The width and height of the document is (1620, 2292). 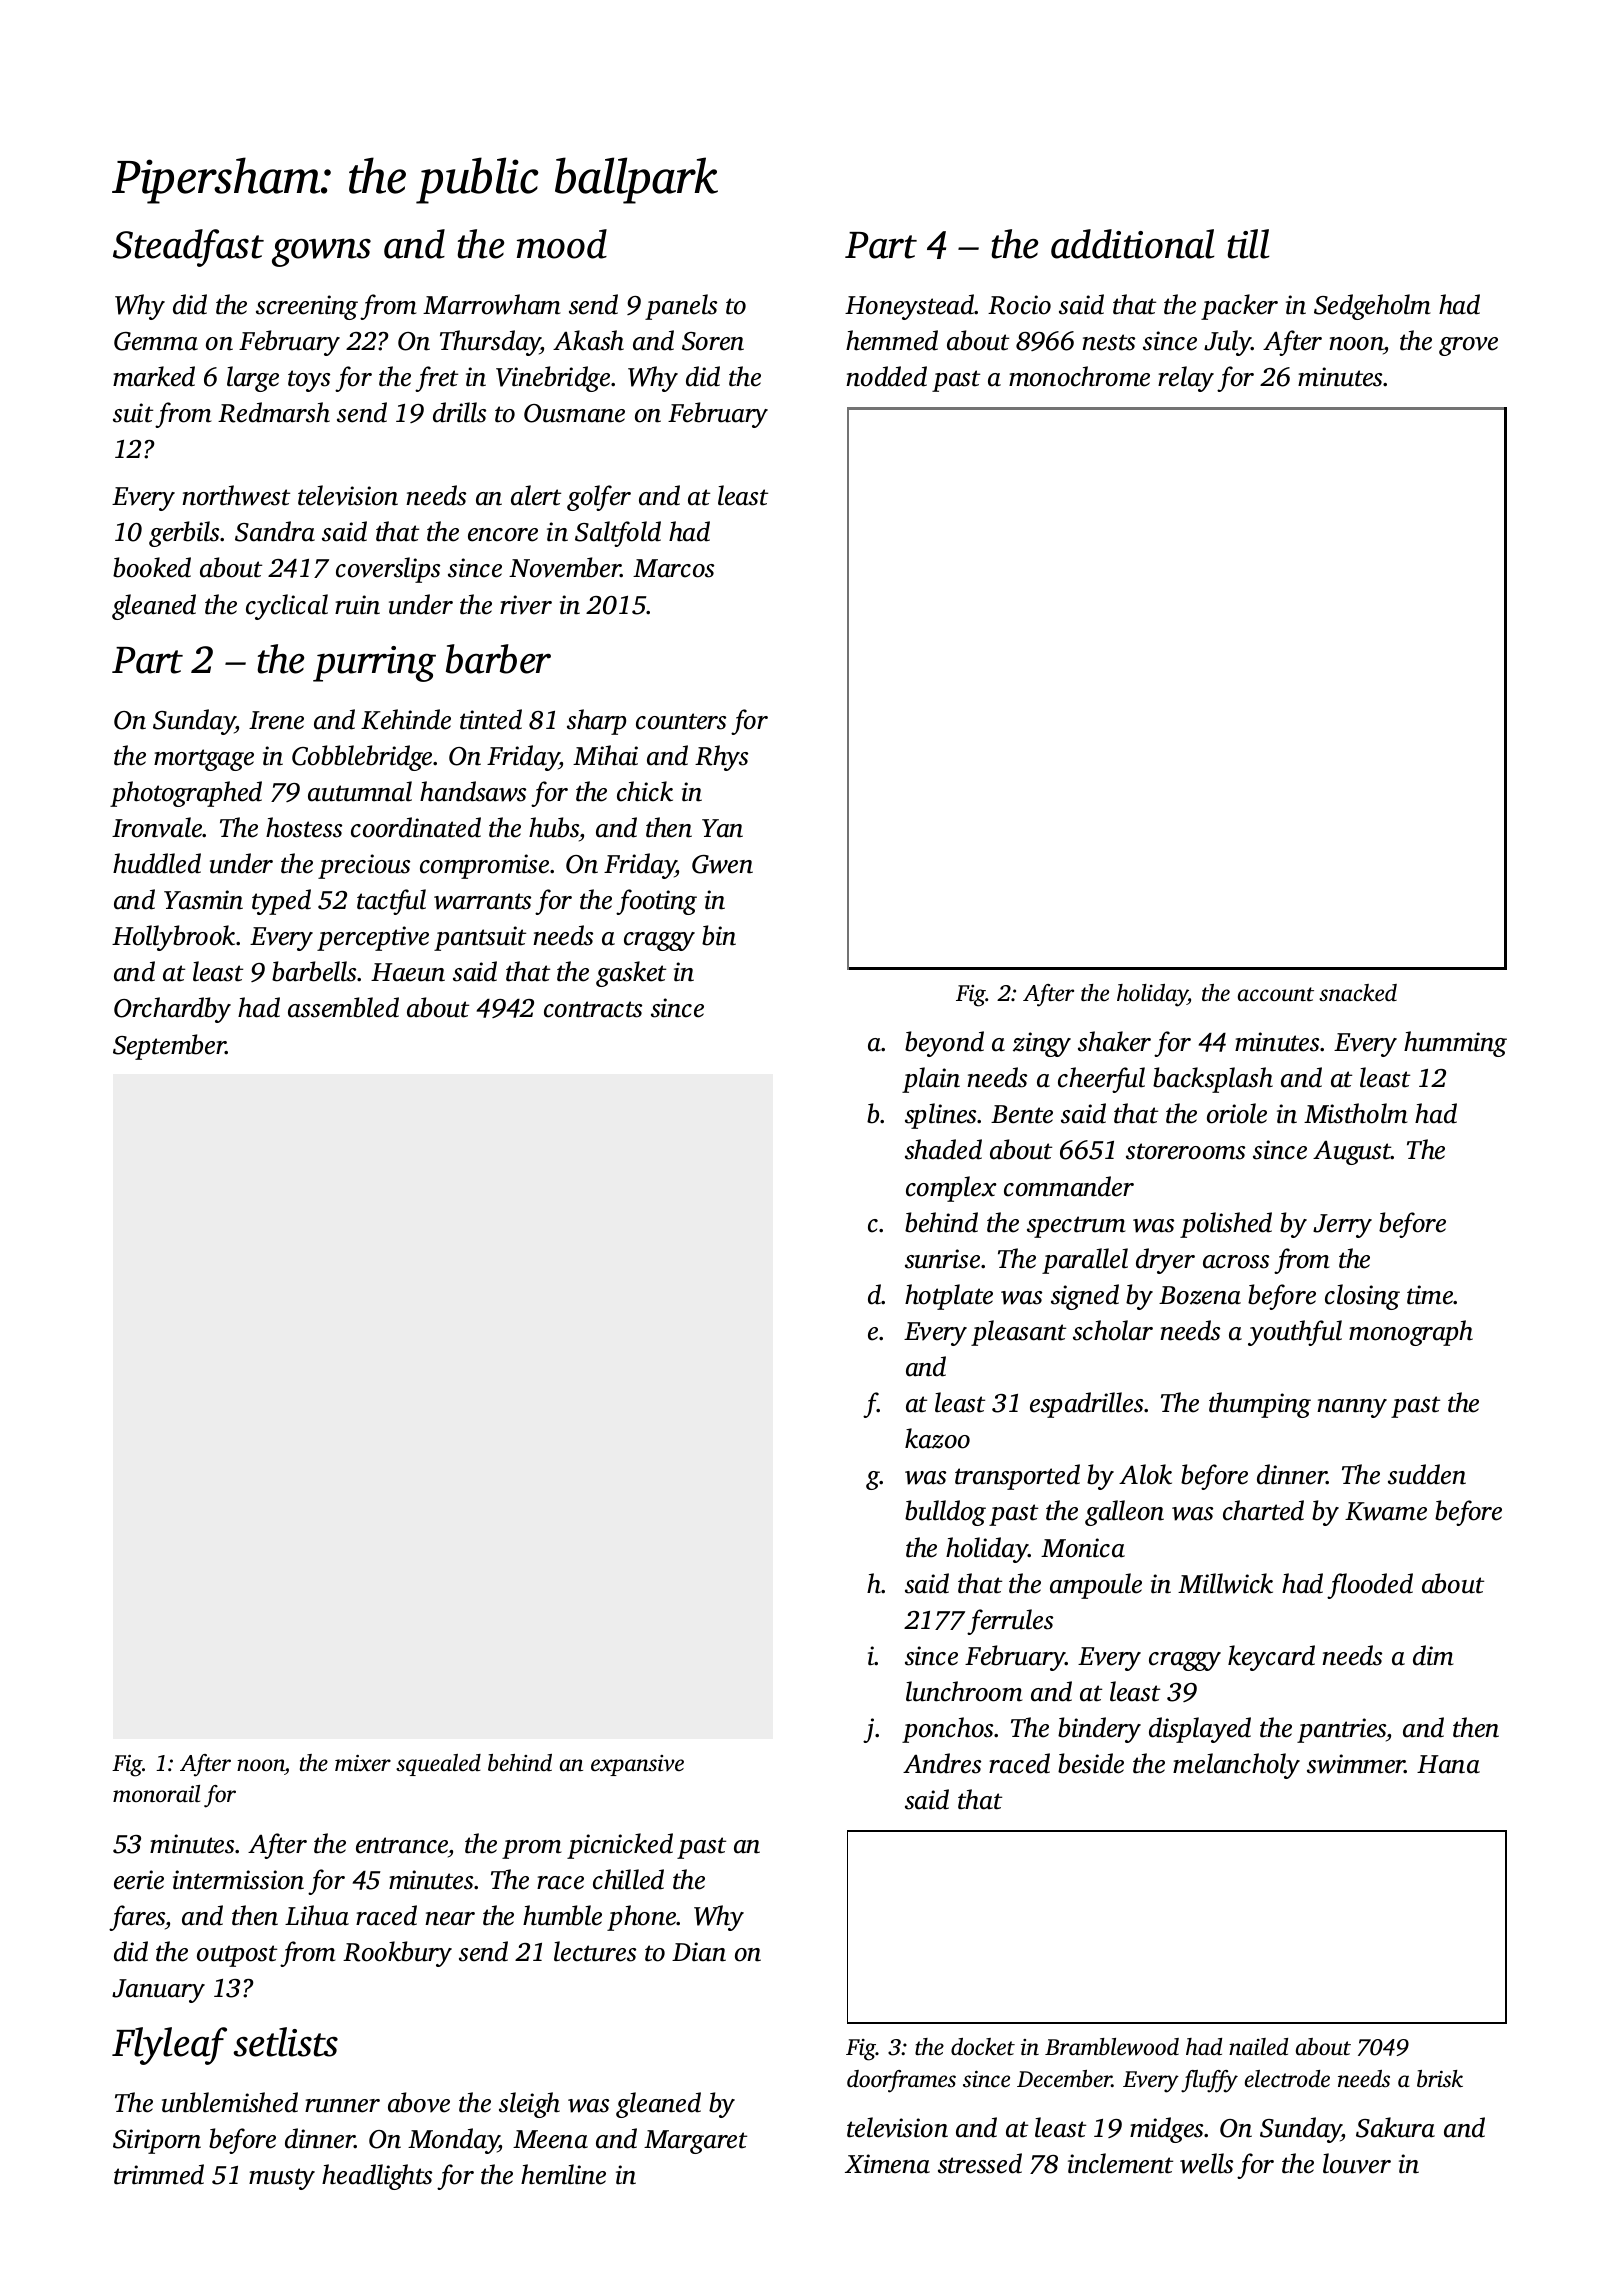 What do you see at coordinates (1455, 1044) in the document?
I see `humming` at bounding box center [1455, 1044].
